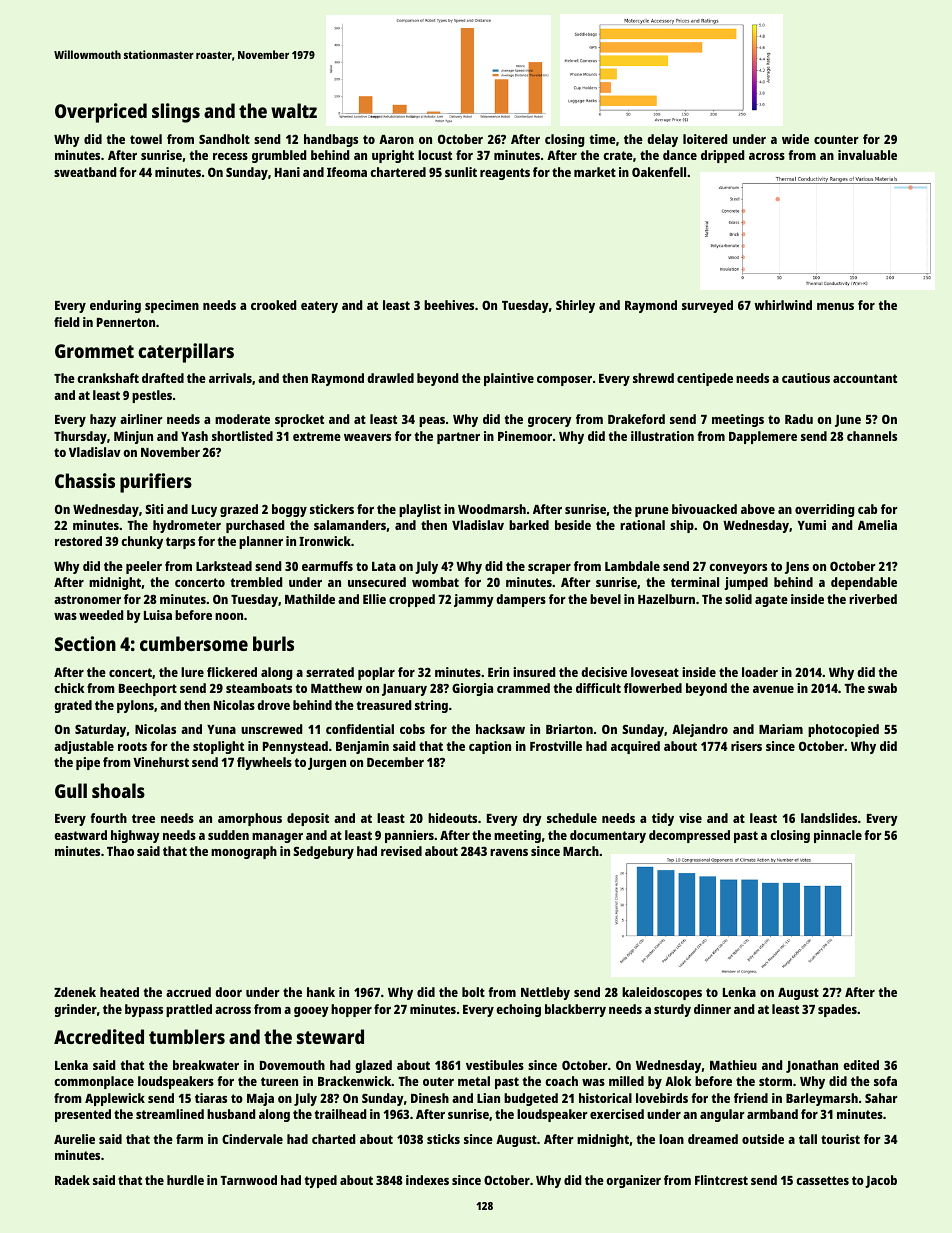  I want to click on Shirley, so click(575, 306).
